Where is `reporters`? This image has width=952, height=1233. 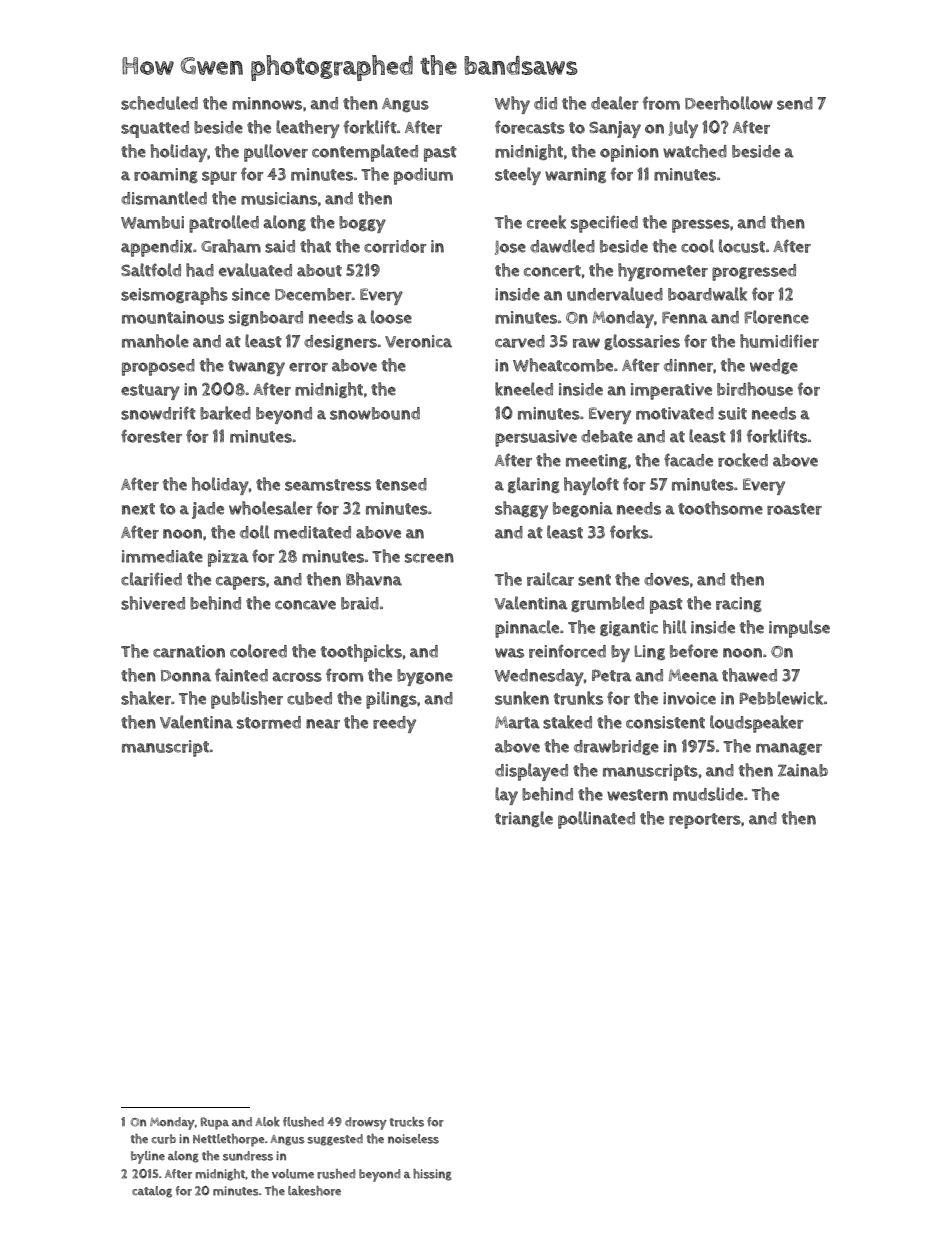 reporters is located at coordinates (705, 821).
